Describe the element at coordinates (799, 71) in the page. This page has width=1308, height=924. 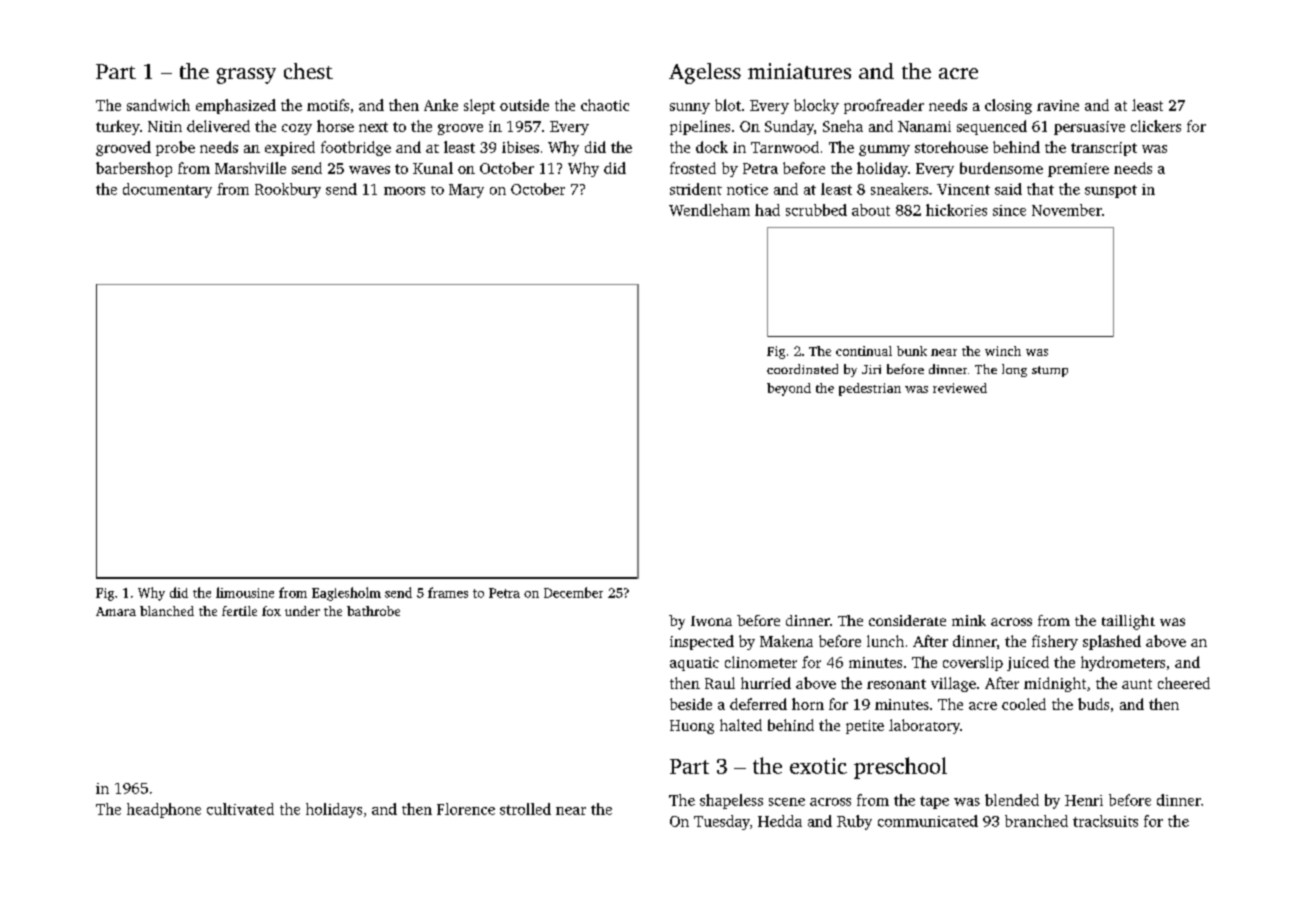
I see `miniatures` at that location.
